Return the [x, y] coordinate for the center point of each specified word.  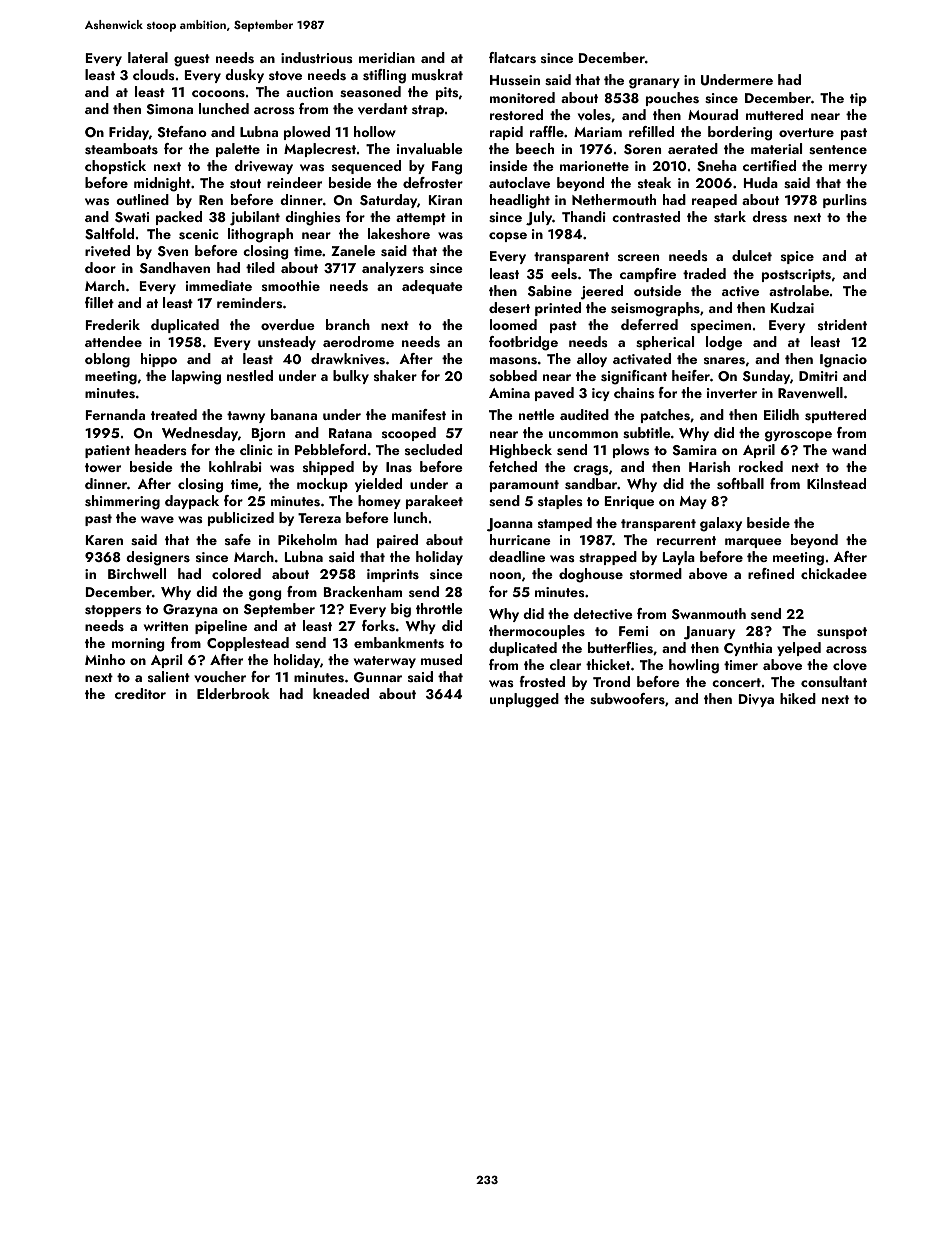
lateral [148, 57]
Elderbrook [233, 693]
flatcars [512, 58]
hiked [798, 698]
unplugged [524, 700]
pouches [672, 99]
